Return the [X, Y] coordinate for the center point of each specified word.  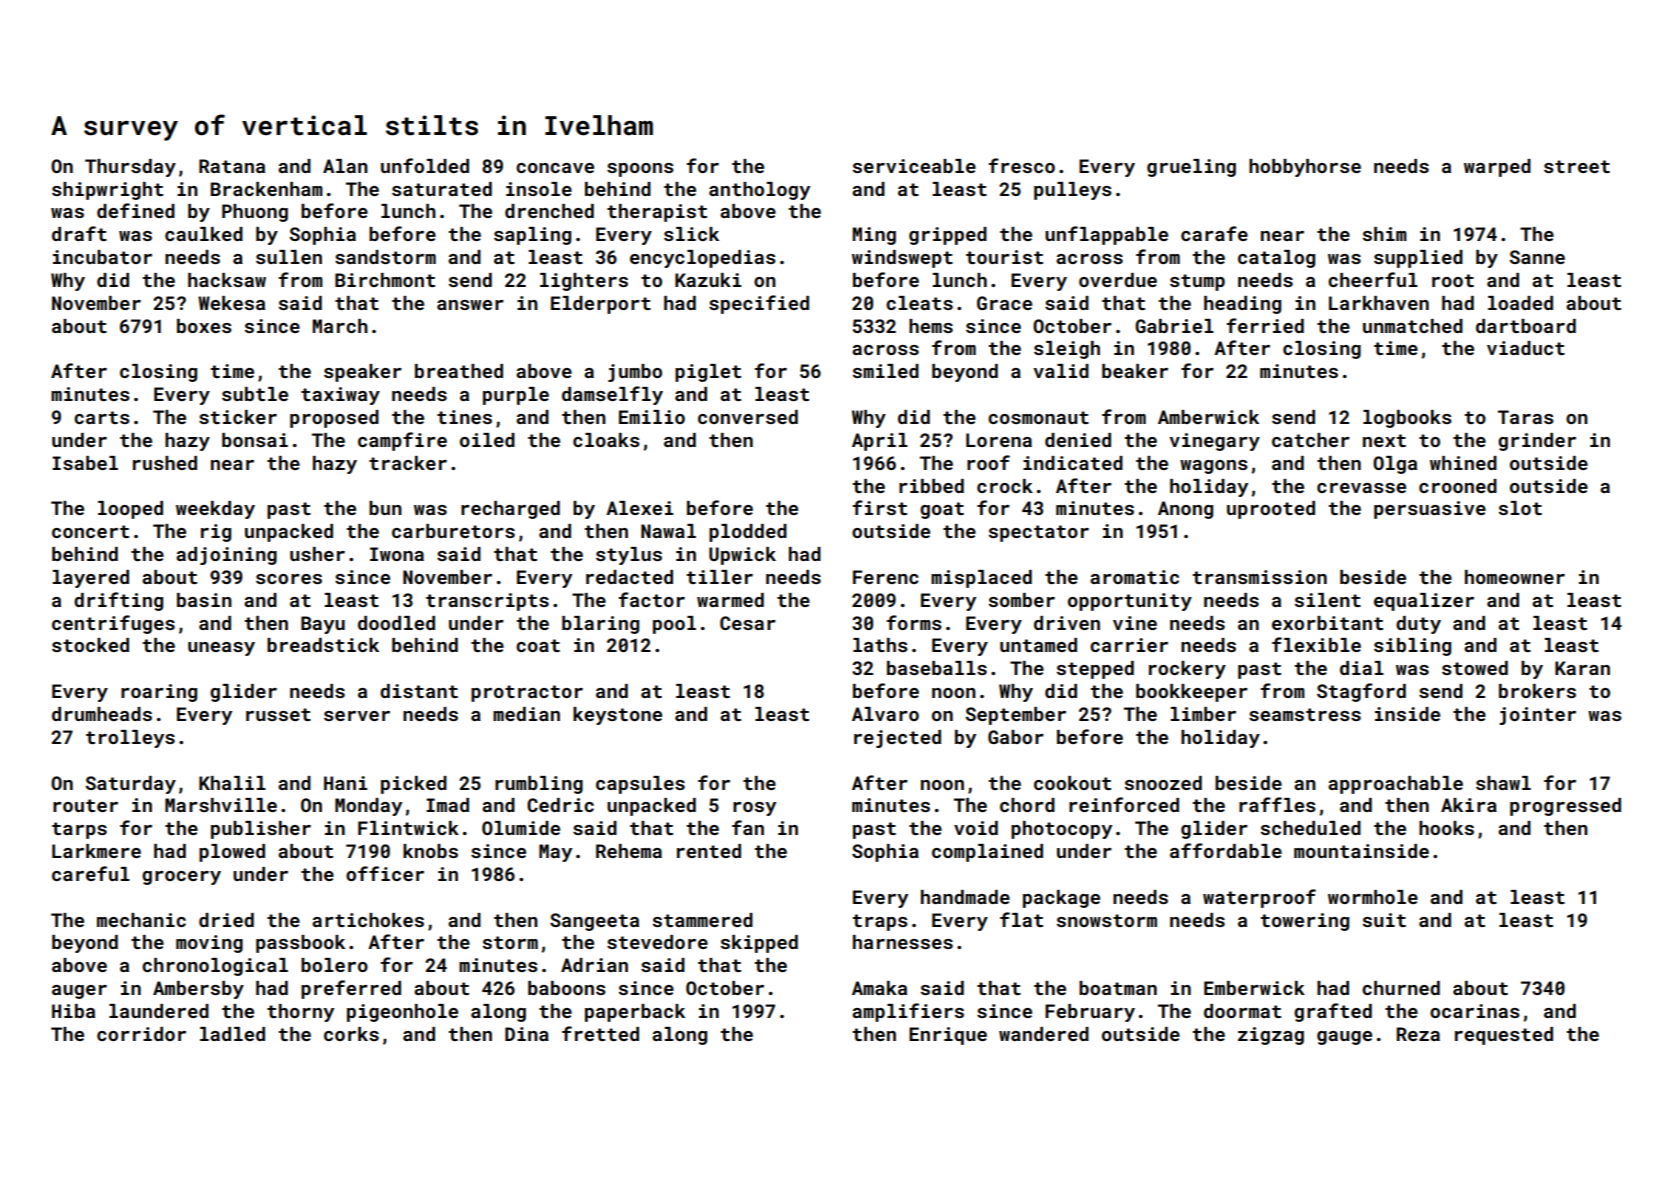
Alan [345, 166]
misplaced [981, 579]
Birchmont [385, 280]
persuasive [1430, 510]
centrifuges [113, 624]
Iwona [397, 554]
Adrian [594, 965]
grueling [1191, 168]
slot [1520, 508]
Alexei [639, 508]
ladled [232, 1034]
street [1577, 166]
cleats [919, 303]
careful [91, 873]
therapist [657, 213]
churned [1401, 988]
